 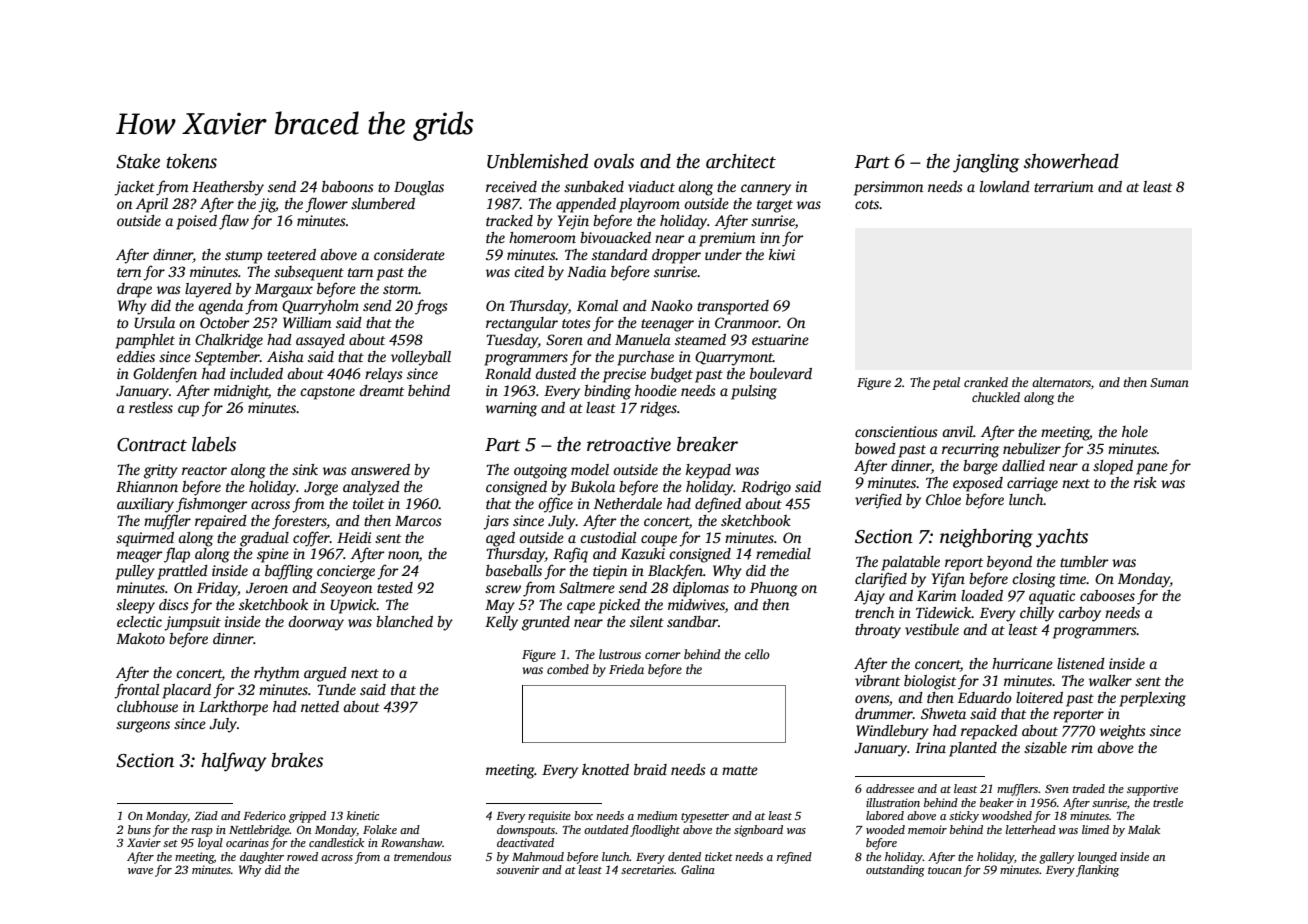 What do you see at coordinates (192, 161) in the screenshot?
I see `tokens` at bounding box center [192, 161].
